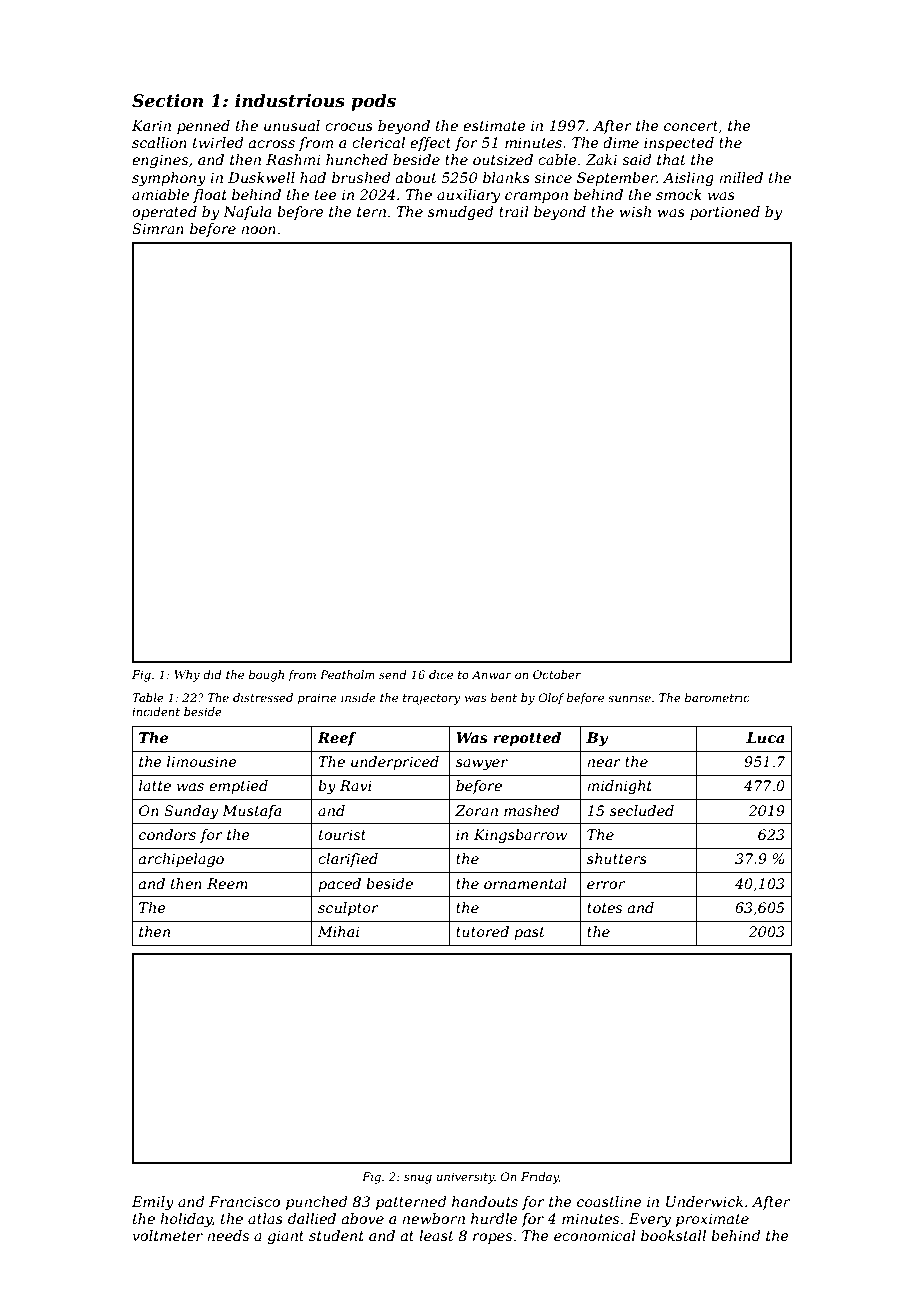 The width and height of the document is (924, 1314). What do you see at coordinates (258, 230) in the document?
I see `noon` at bounding box center [258, 230].
